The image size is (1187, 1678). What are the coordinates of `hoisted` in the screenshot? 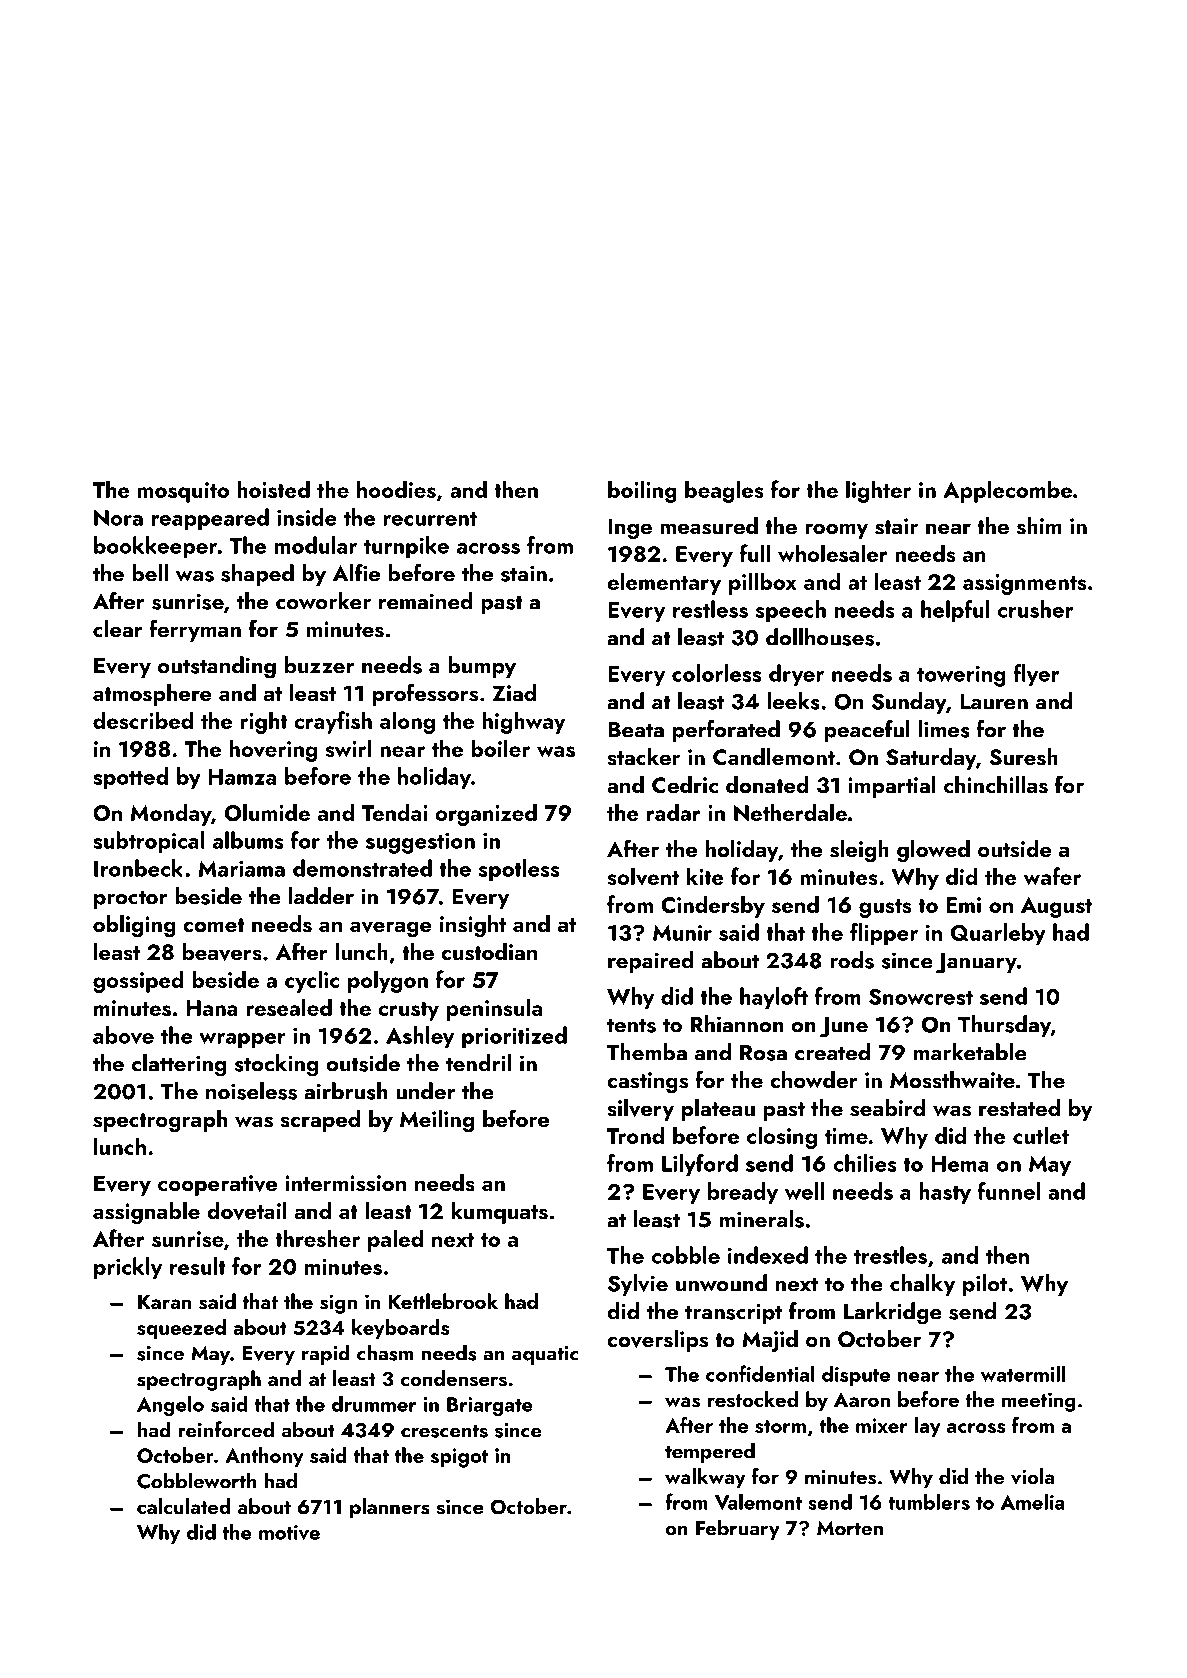 It's located at (273, 489).
